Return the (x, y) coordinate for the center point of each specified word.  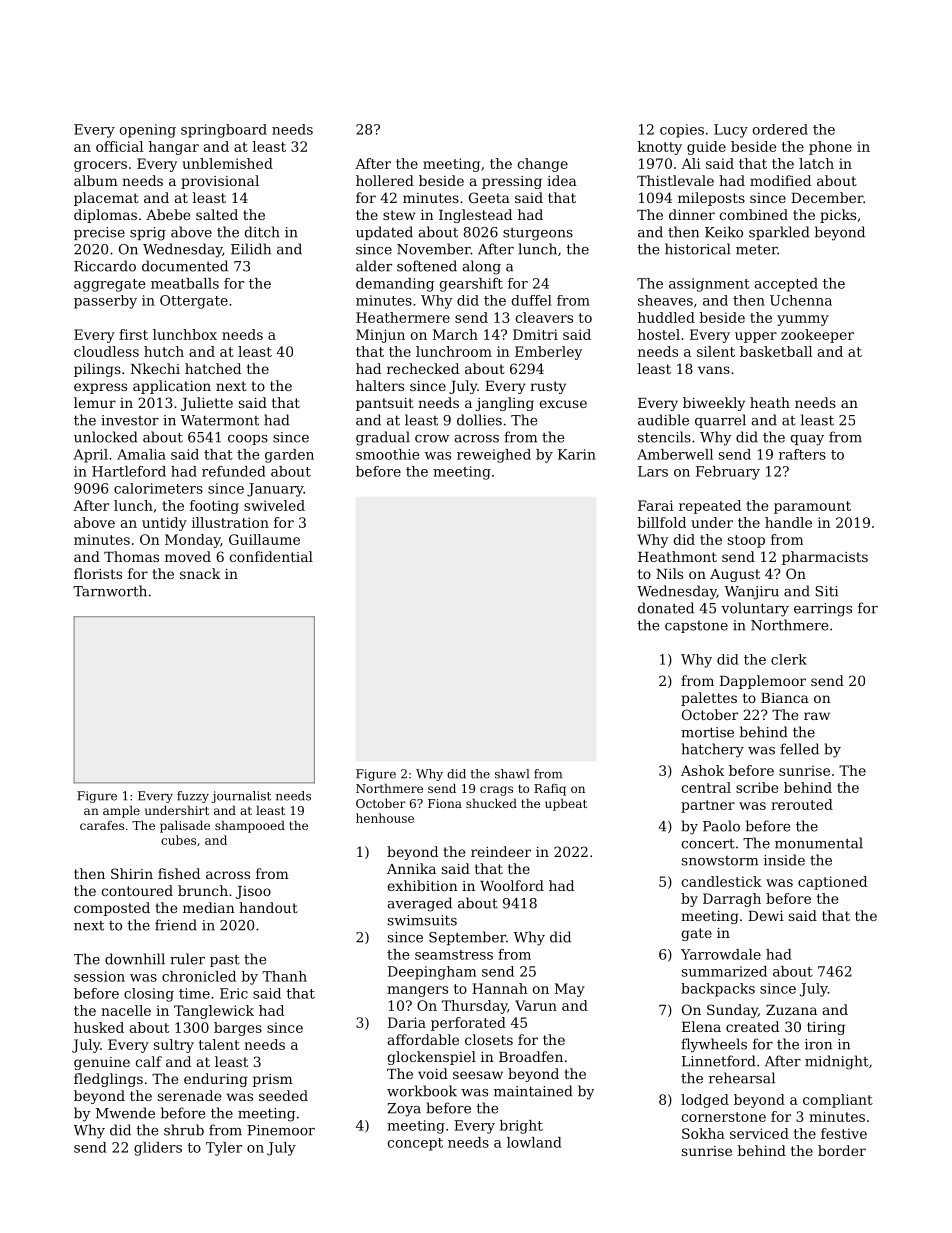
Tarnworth (110, 591)
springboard (224, 131)
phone (830, 148)
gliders (158, 1149)
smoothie (388, 454)
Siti (826, 591)
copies (682, 131)
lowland (534, 1142)
